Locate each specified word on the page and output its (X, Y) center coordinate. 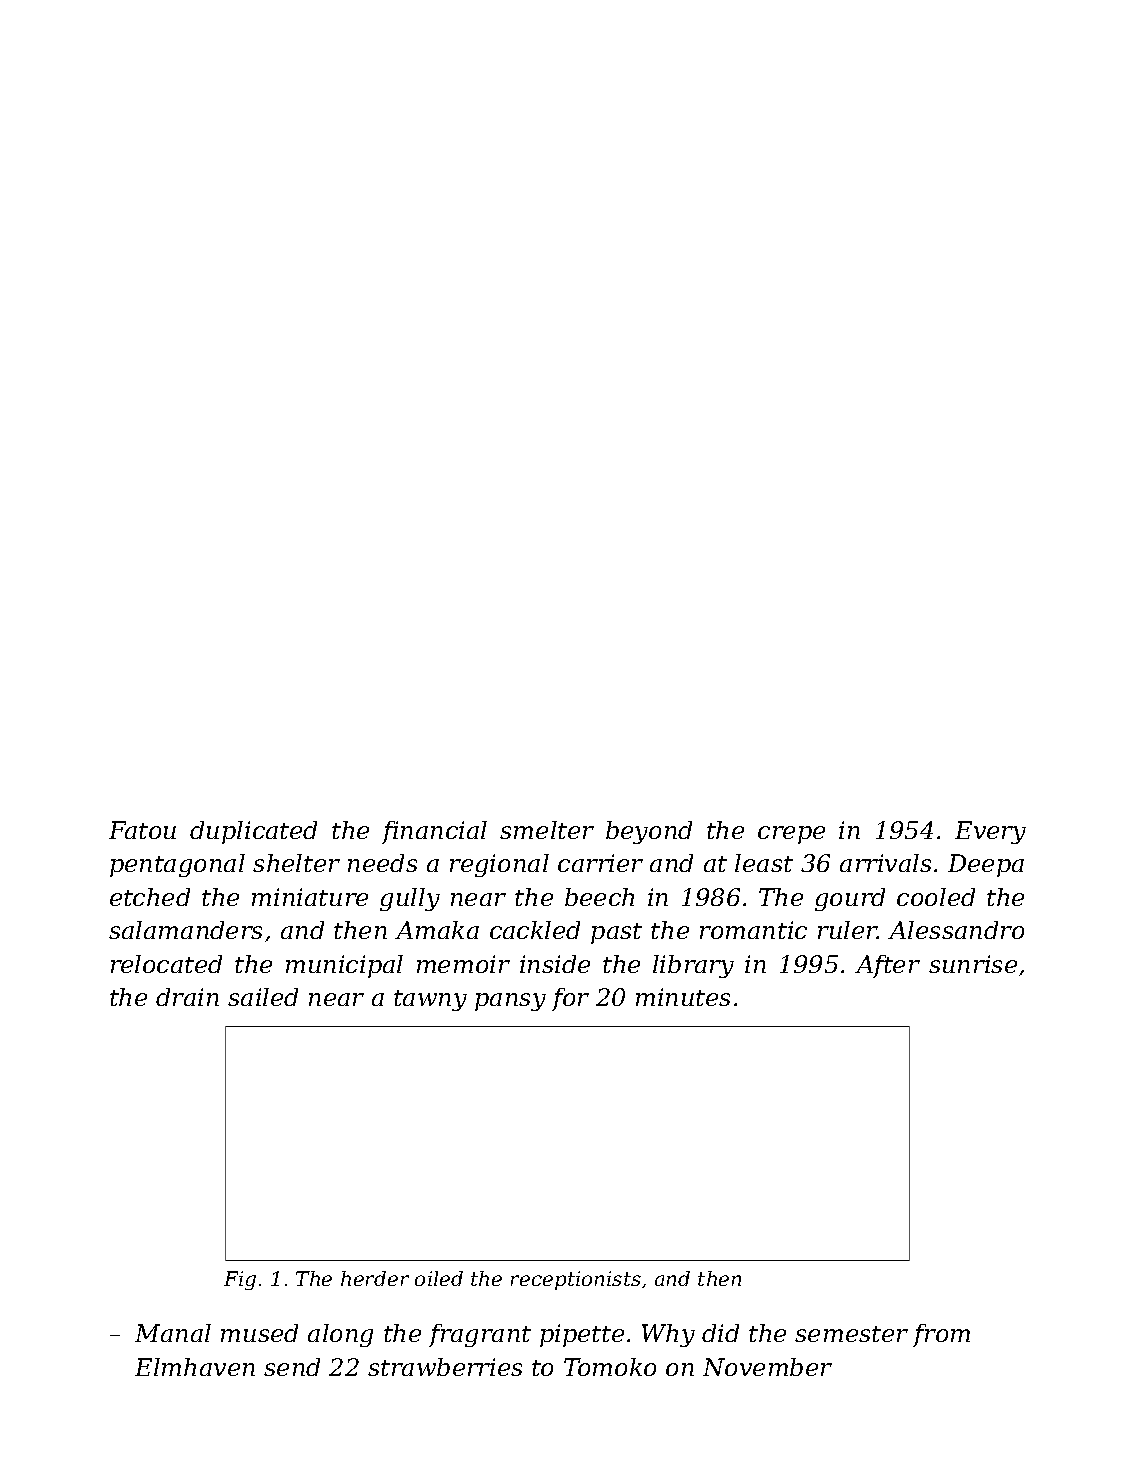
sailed (263, 997)
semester (851, 1334)
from (941, 1335)
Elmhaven (195, 1367)
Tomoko (610, 1367)
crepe (791, 835)
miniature (310, 897)
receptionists (576, 1280)
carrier (600, 863)
